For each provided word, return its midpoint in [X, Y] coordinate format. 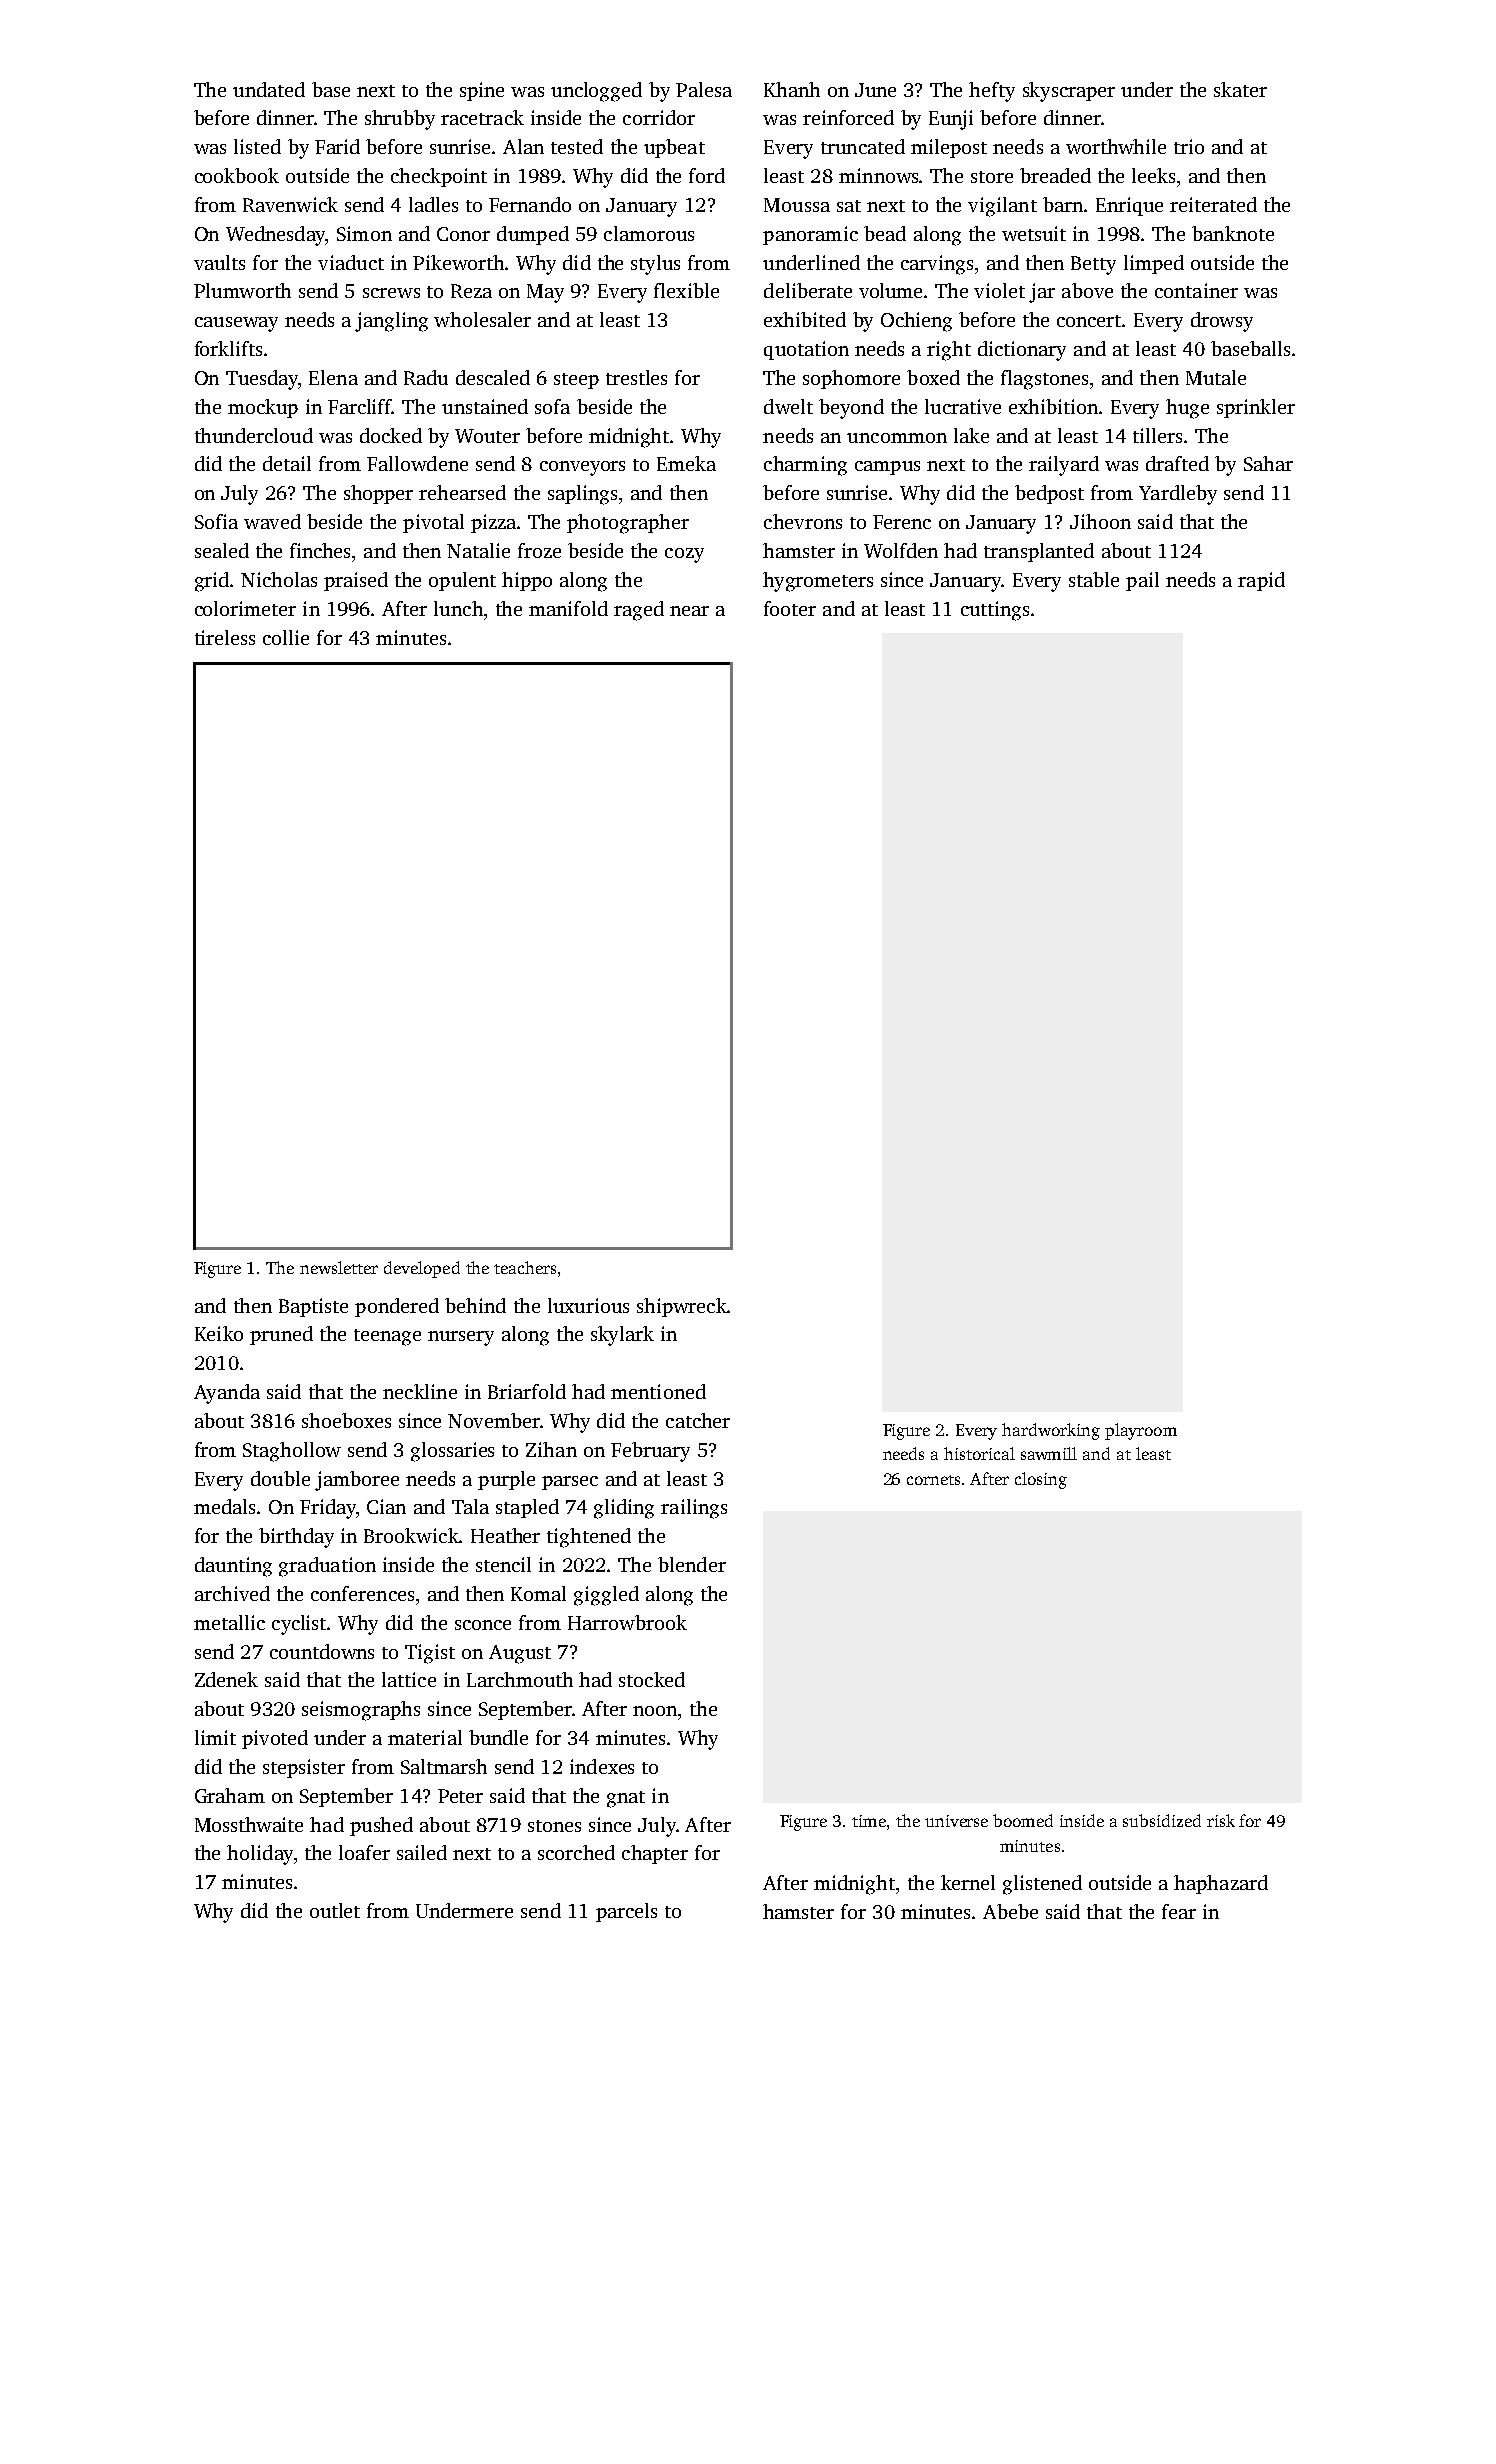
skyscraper [1069, 92]
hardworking [1051, 1431]
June [875, 90]
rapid [1261, 581]
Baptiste [313, 1307]
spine [482, 91]
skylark [622, 1336]
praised [356, 581]
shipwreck [682, 1307]
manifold [568, 608]
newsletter [339, 1267]
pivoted [275, 1739]
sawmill [1049, 1453]
